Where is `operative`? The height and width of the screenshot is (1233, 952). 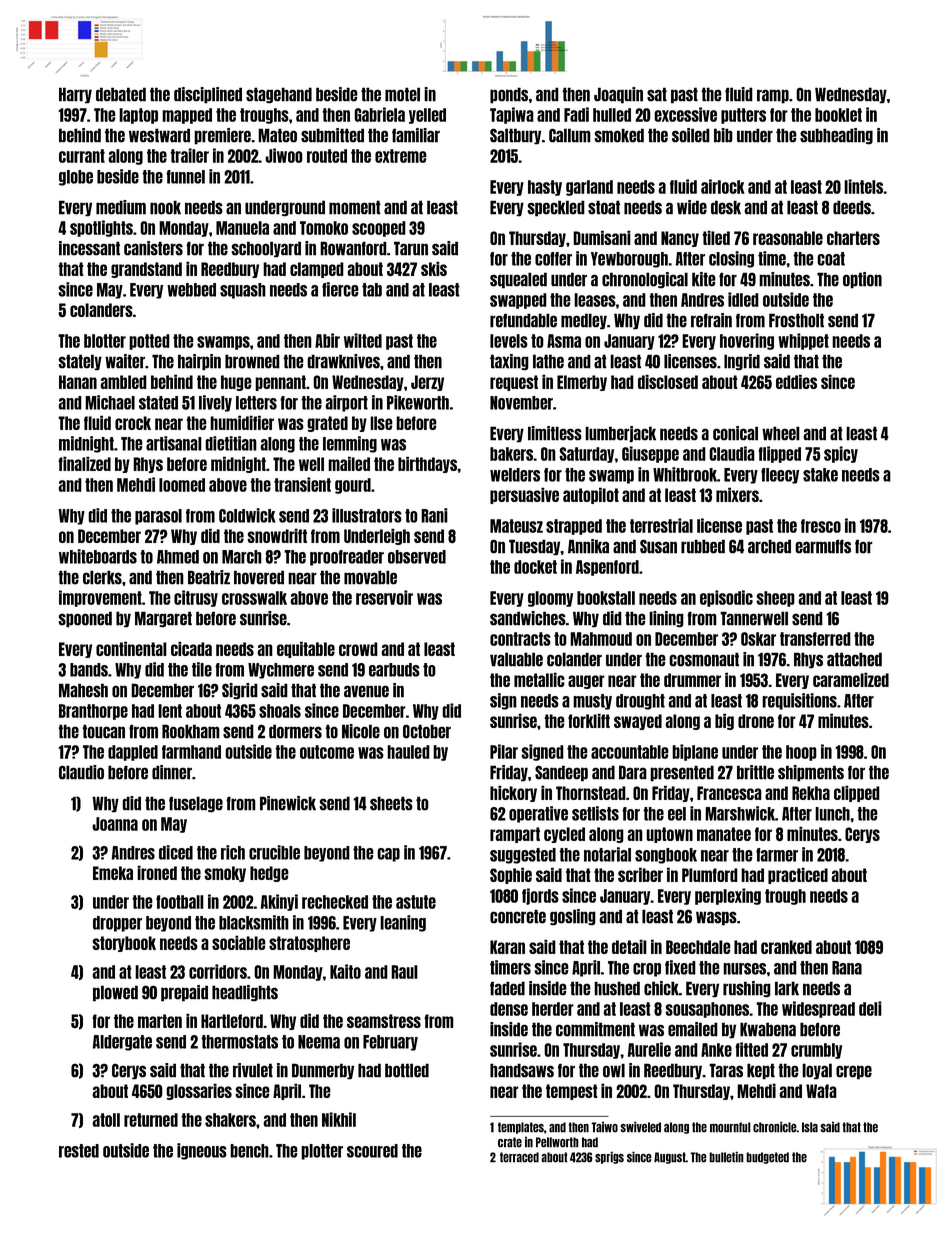 operative is located at coordinates (538, 814).
